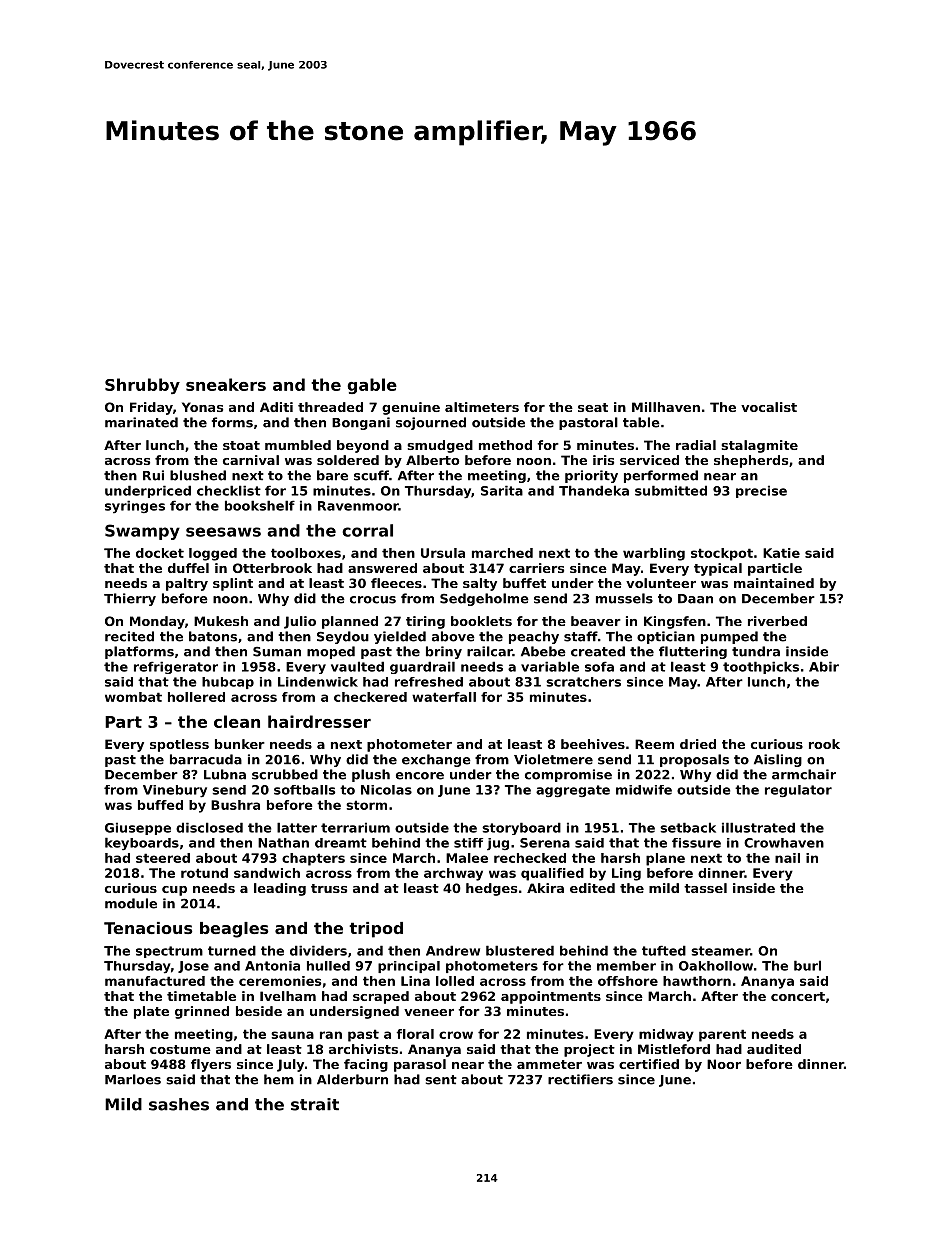 The width and height of the image is (952, 1233). I want to click on Sarita, so click(502, 490).
